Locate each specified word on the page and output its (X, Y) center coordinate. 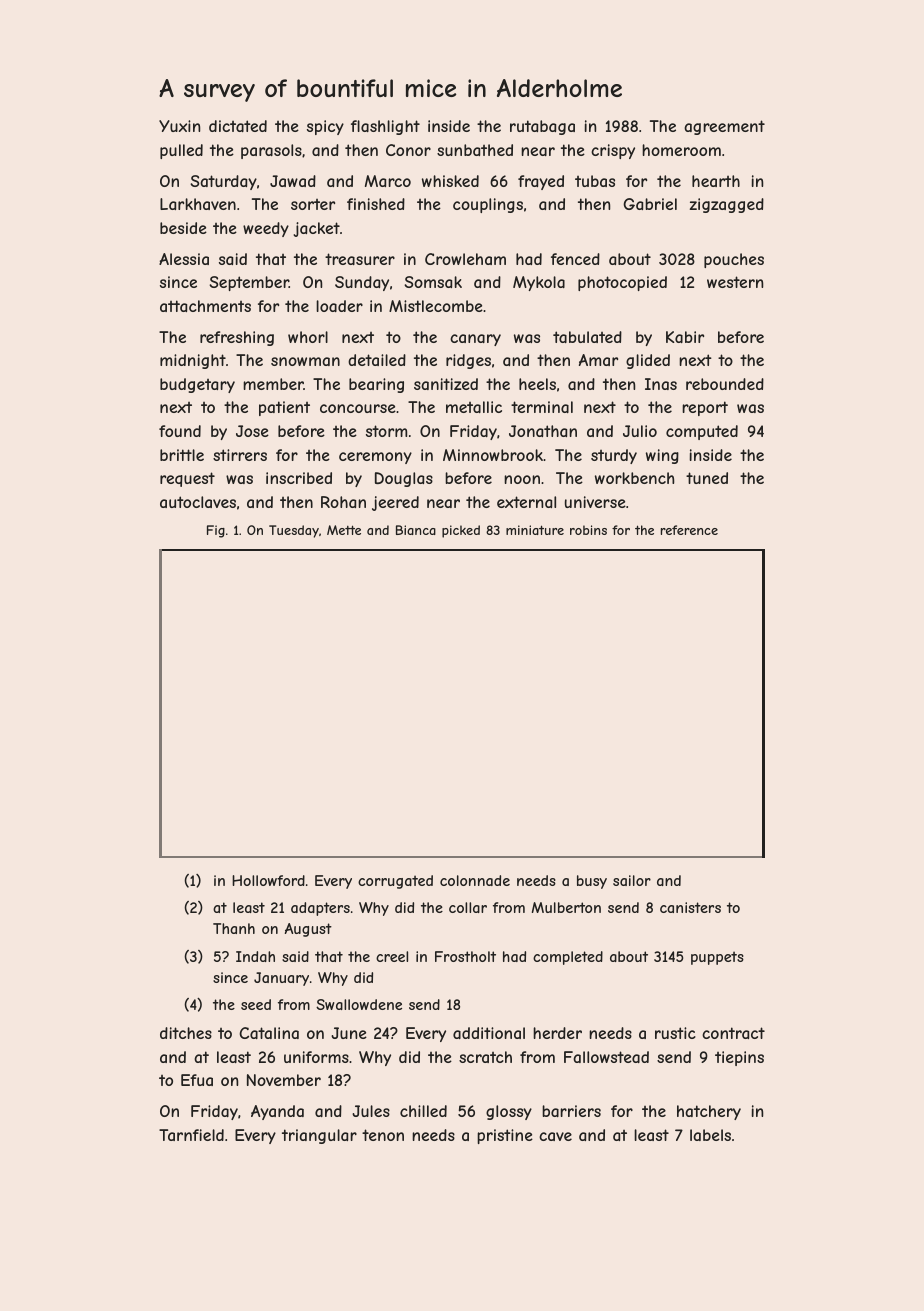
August (308, 930)
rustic (675, 1033)
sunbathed (475, 150)
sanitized (446, 384)
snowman (305, 361)
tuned (707, 478)
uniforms (316, 1057)
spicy (325, 127)
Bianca (416, 530)
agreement (724, 127)
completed (568, 958)
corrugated (395, 882)
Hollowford (268, 880)
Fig (216, 531)
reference (689, 530)
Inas (661, 384)
